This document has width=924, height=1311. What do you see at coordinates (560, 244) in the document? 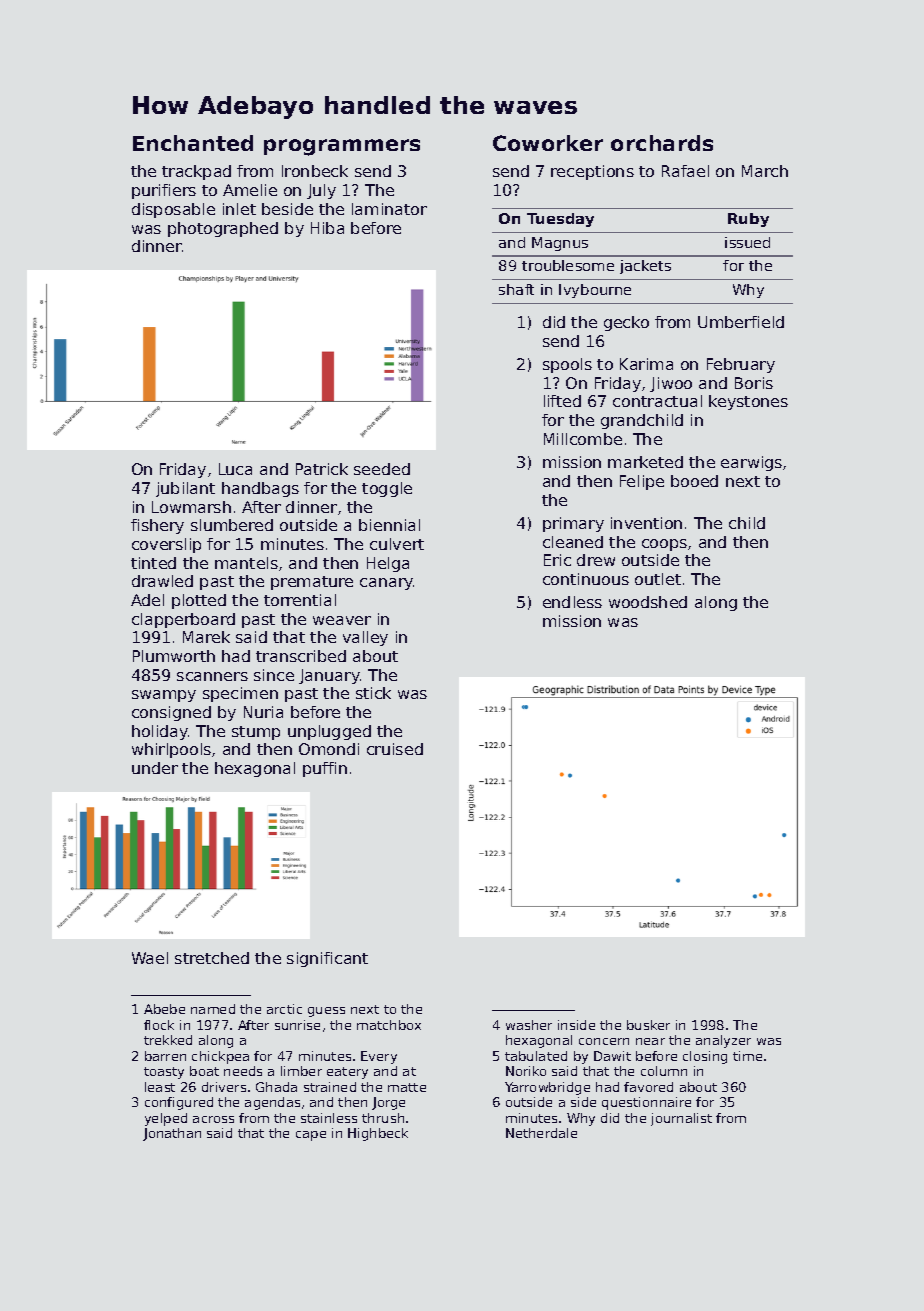
I see `Magnus` at bounding box center [560, 244].
